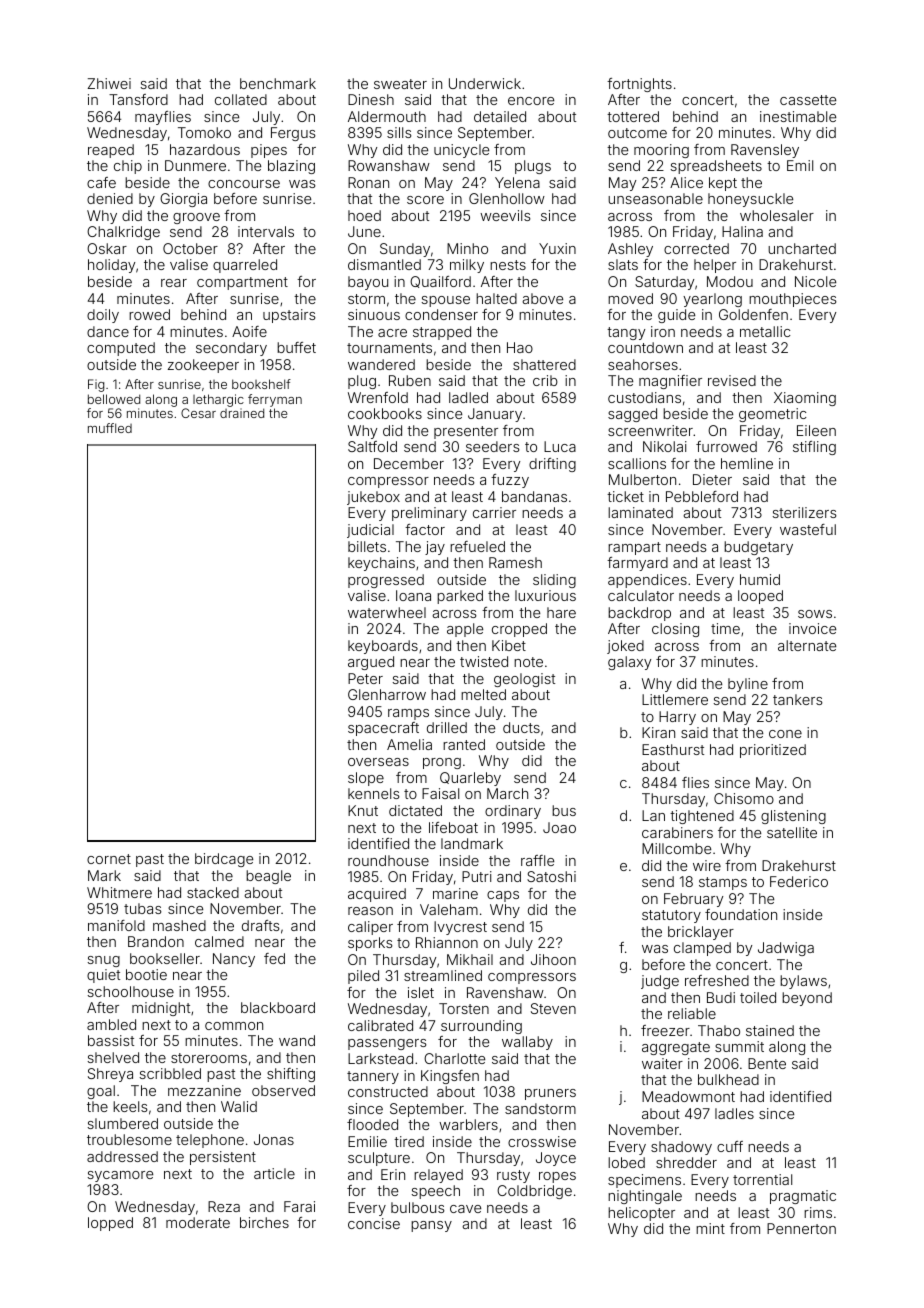 This image has width=924, height=1308. Describe the element at coordinates (198, 413) in the image. I see `Cesar` at that location.
